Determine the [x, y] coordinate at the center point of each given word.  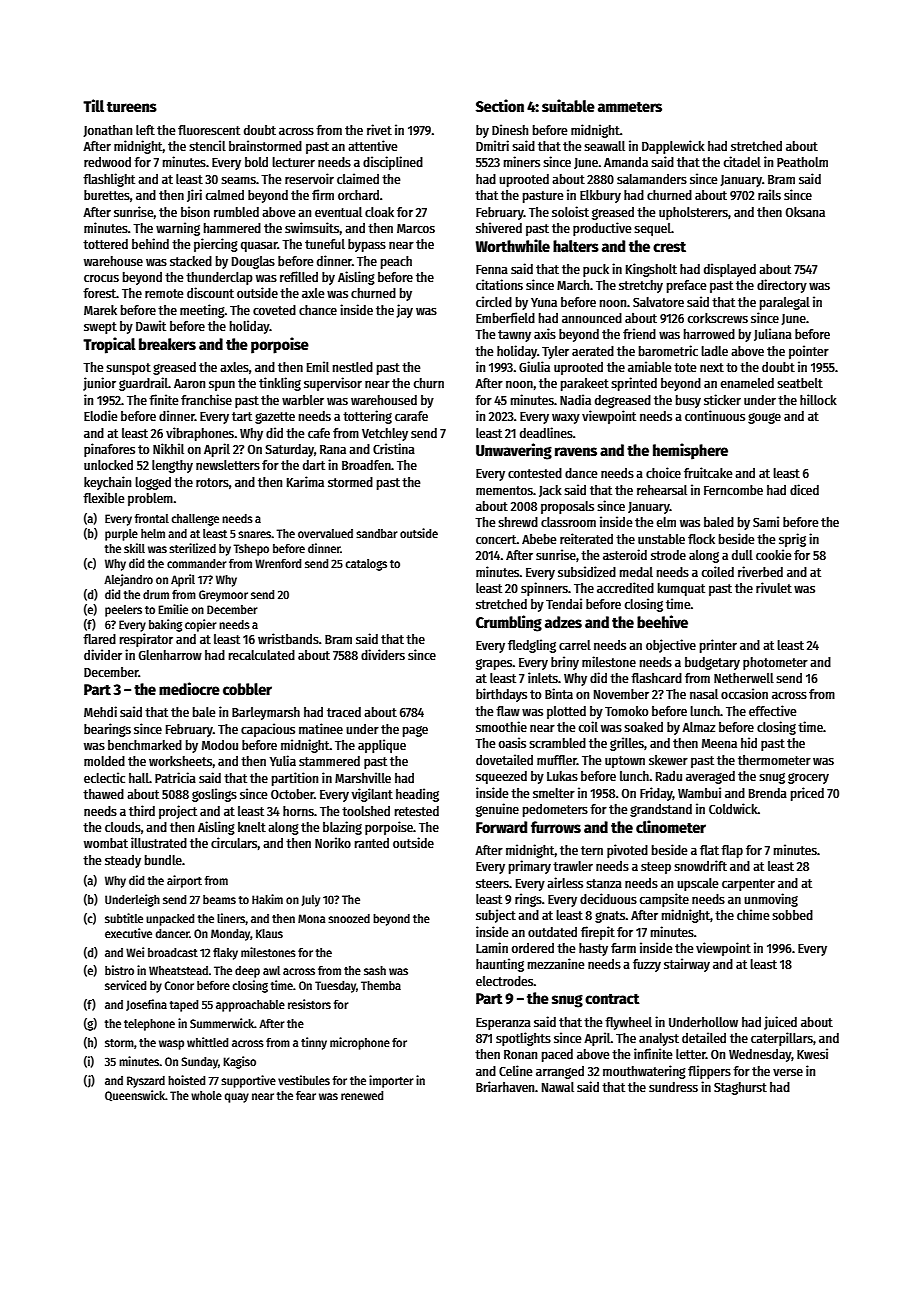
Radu [669, 776]
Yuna [544, 302]
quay [237, 1098]
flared [99, 639]
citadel [742, 161]
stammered [329, 761]
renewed [362, 1095]
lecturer [293, 162]
